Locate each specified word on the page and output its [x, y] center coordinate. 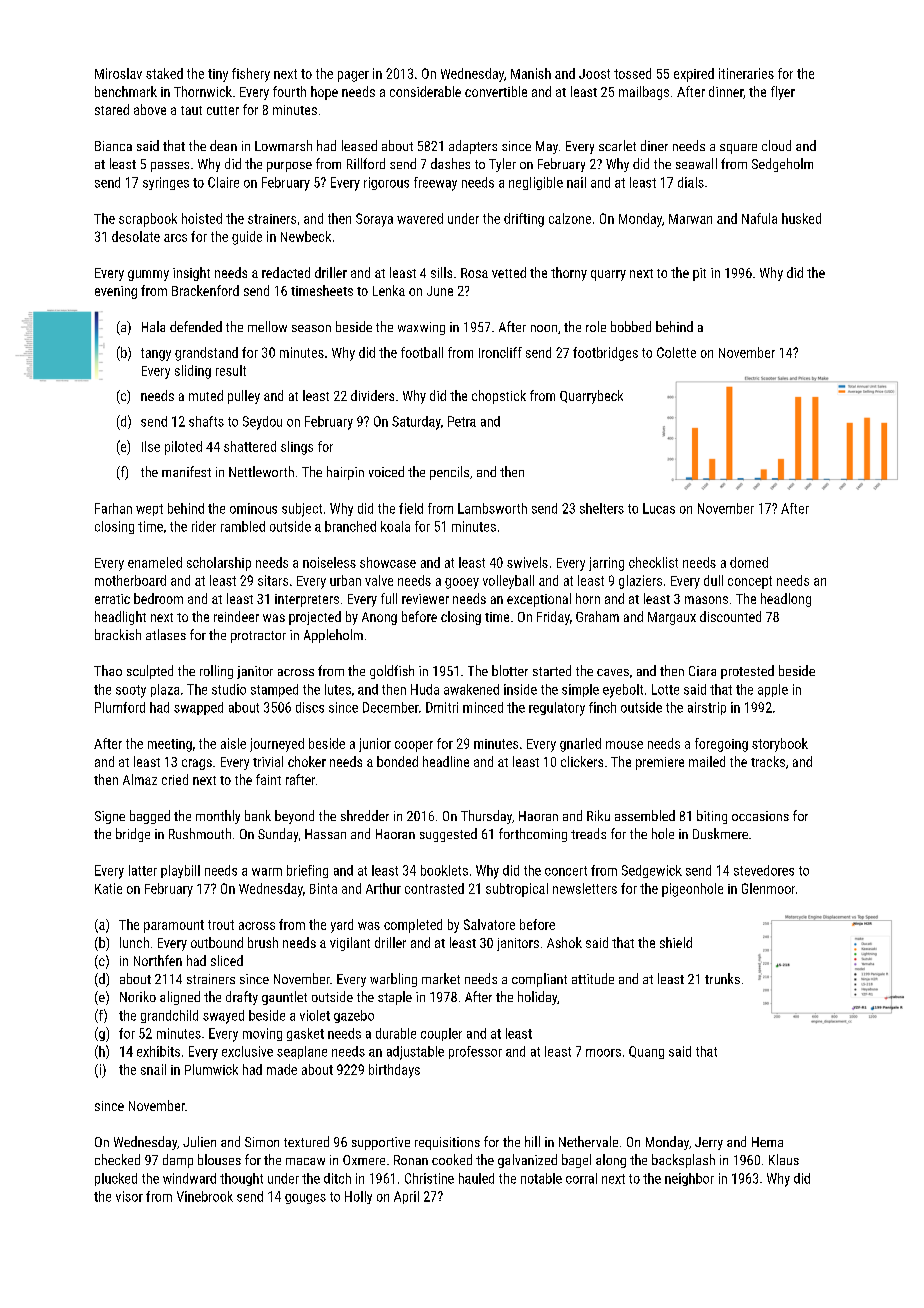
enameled [155, 562]
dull [713, 580]
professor [475, 1052]
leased [359, 145]
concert [566, 871]
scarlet [617, 145]
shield [676, 942]
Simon [262, 1142]
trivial [268, 761]
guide [247, 238]
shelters [602, 508]
